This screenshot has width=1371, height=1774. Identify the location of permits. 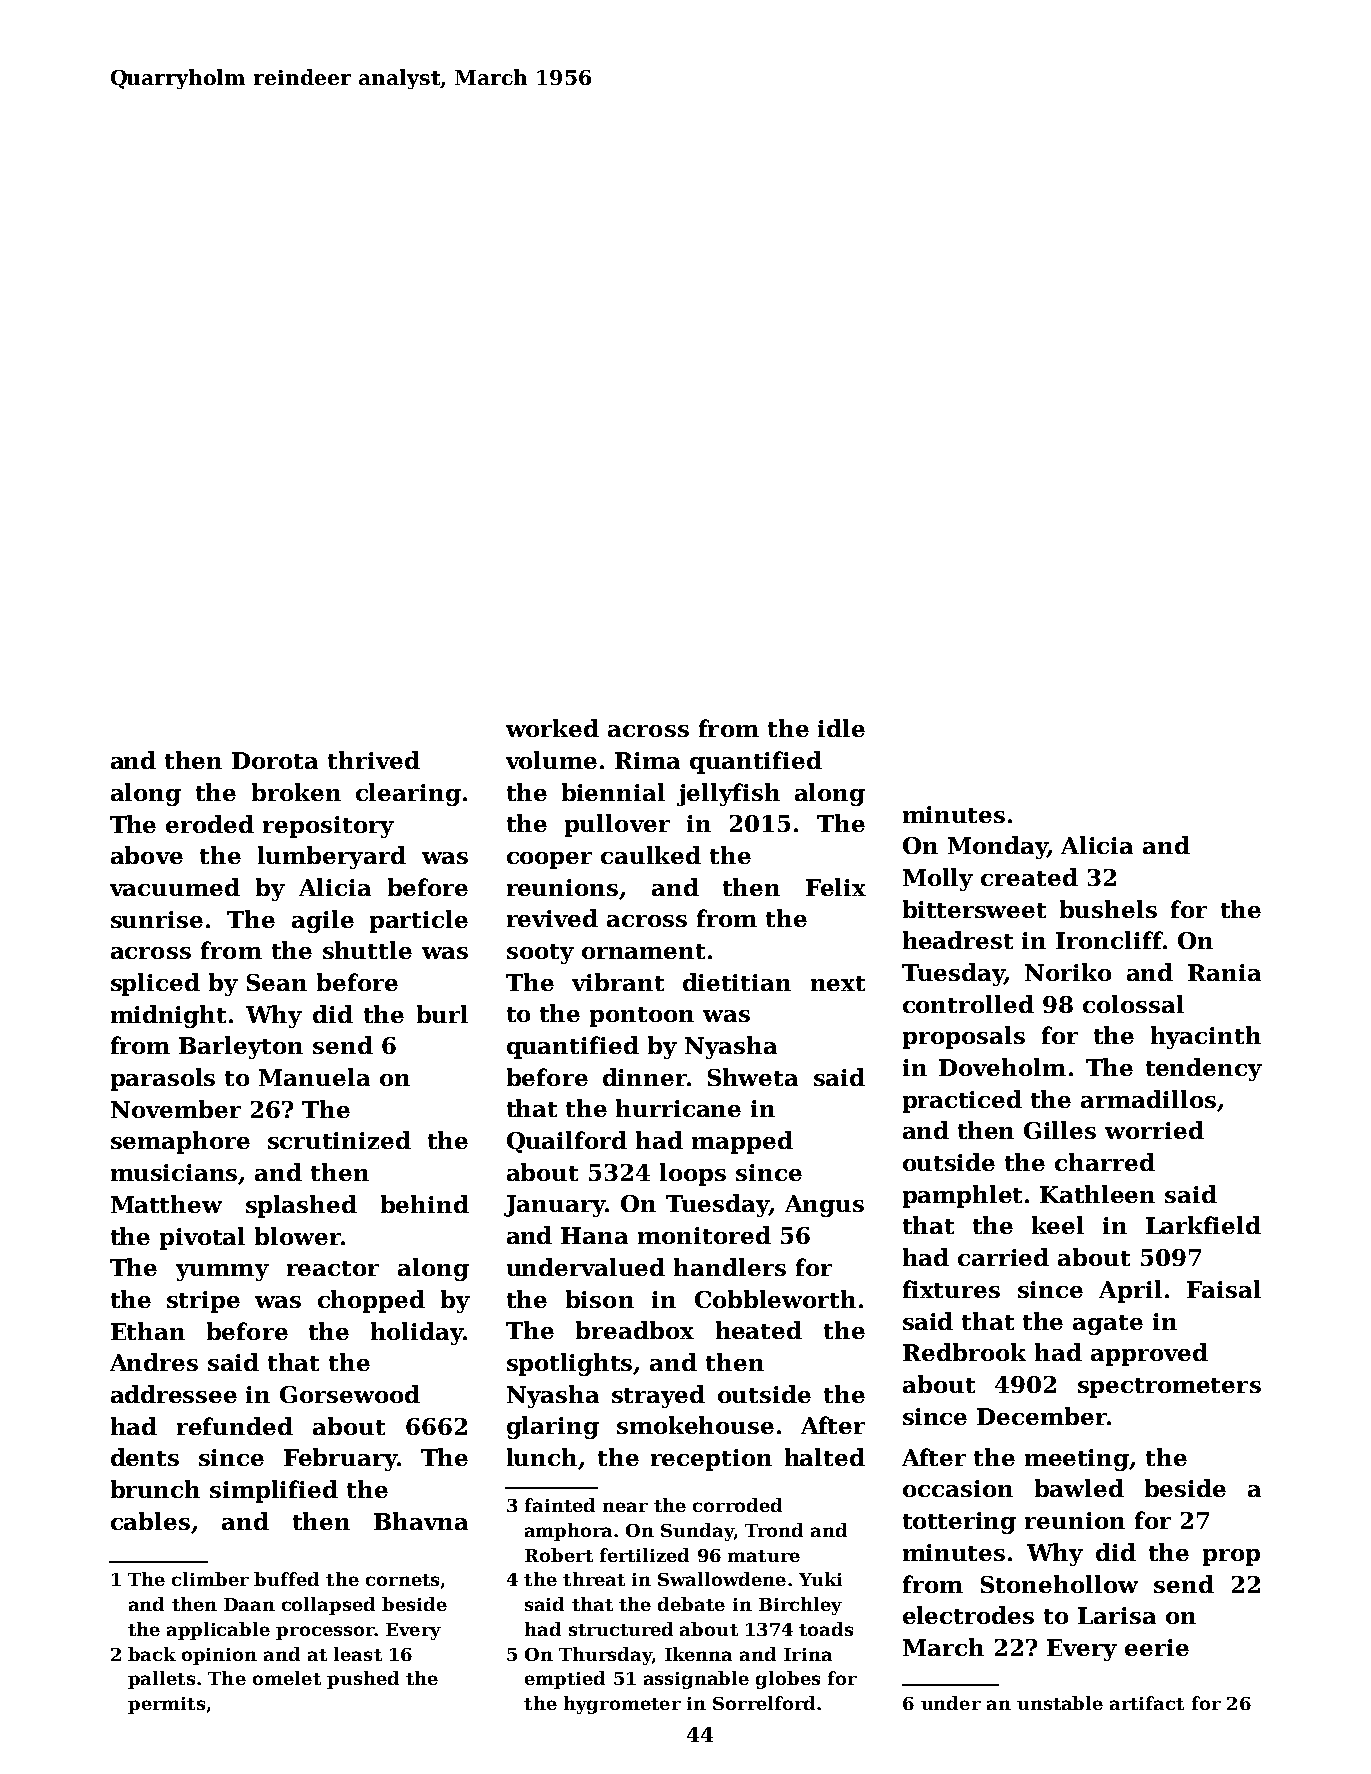
(166, 1705).
